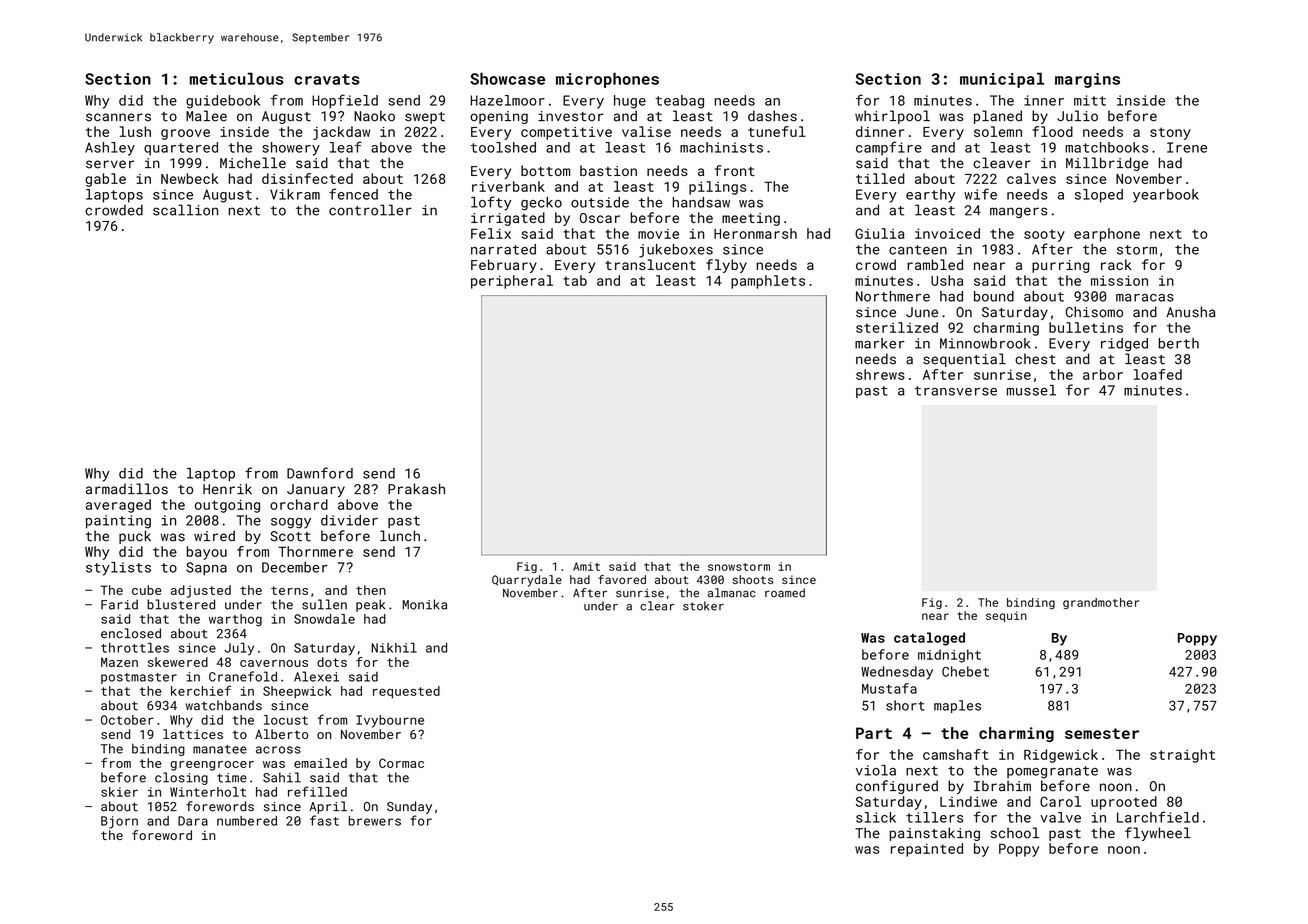 The image size is (1308, 924). I want to click on shrews, so click(880, 374).
